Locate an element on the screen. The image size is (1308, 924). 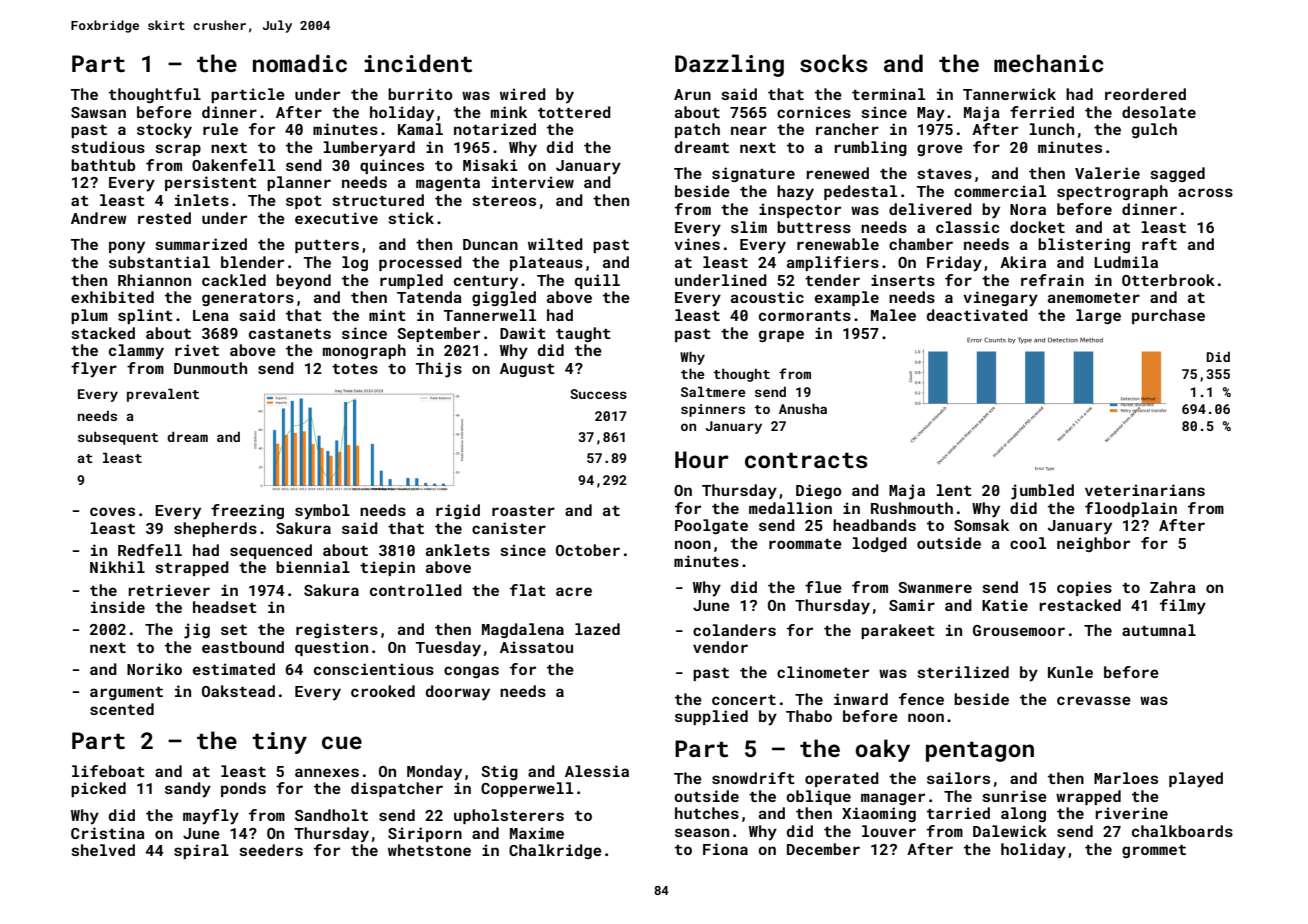
lumberyard is located at coordinates (369, 149).
